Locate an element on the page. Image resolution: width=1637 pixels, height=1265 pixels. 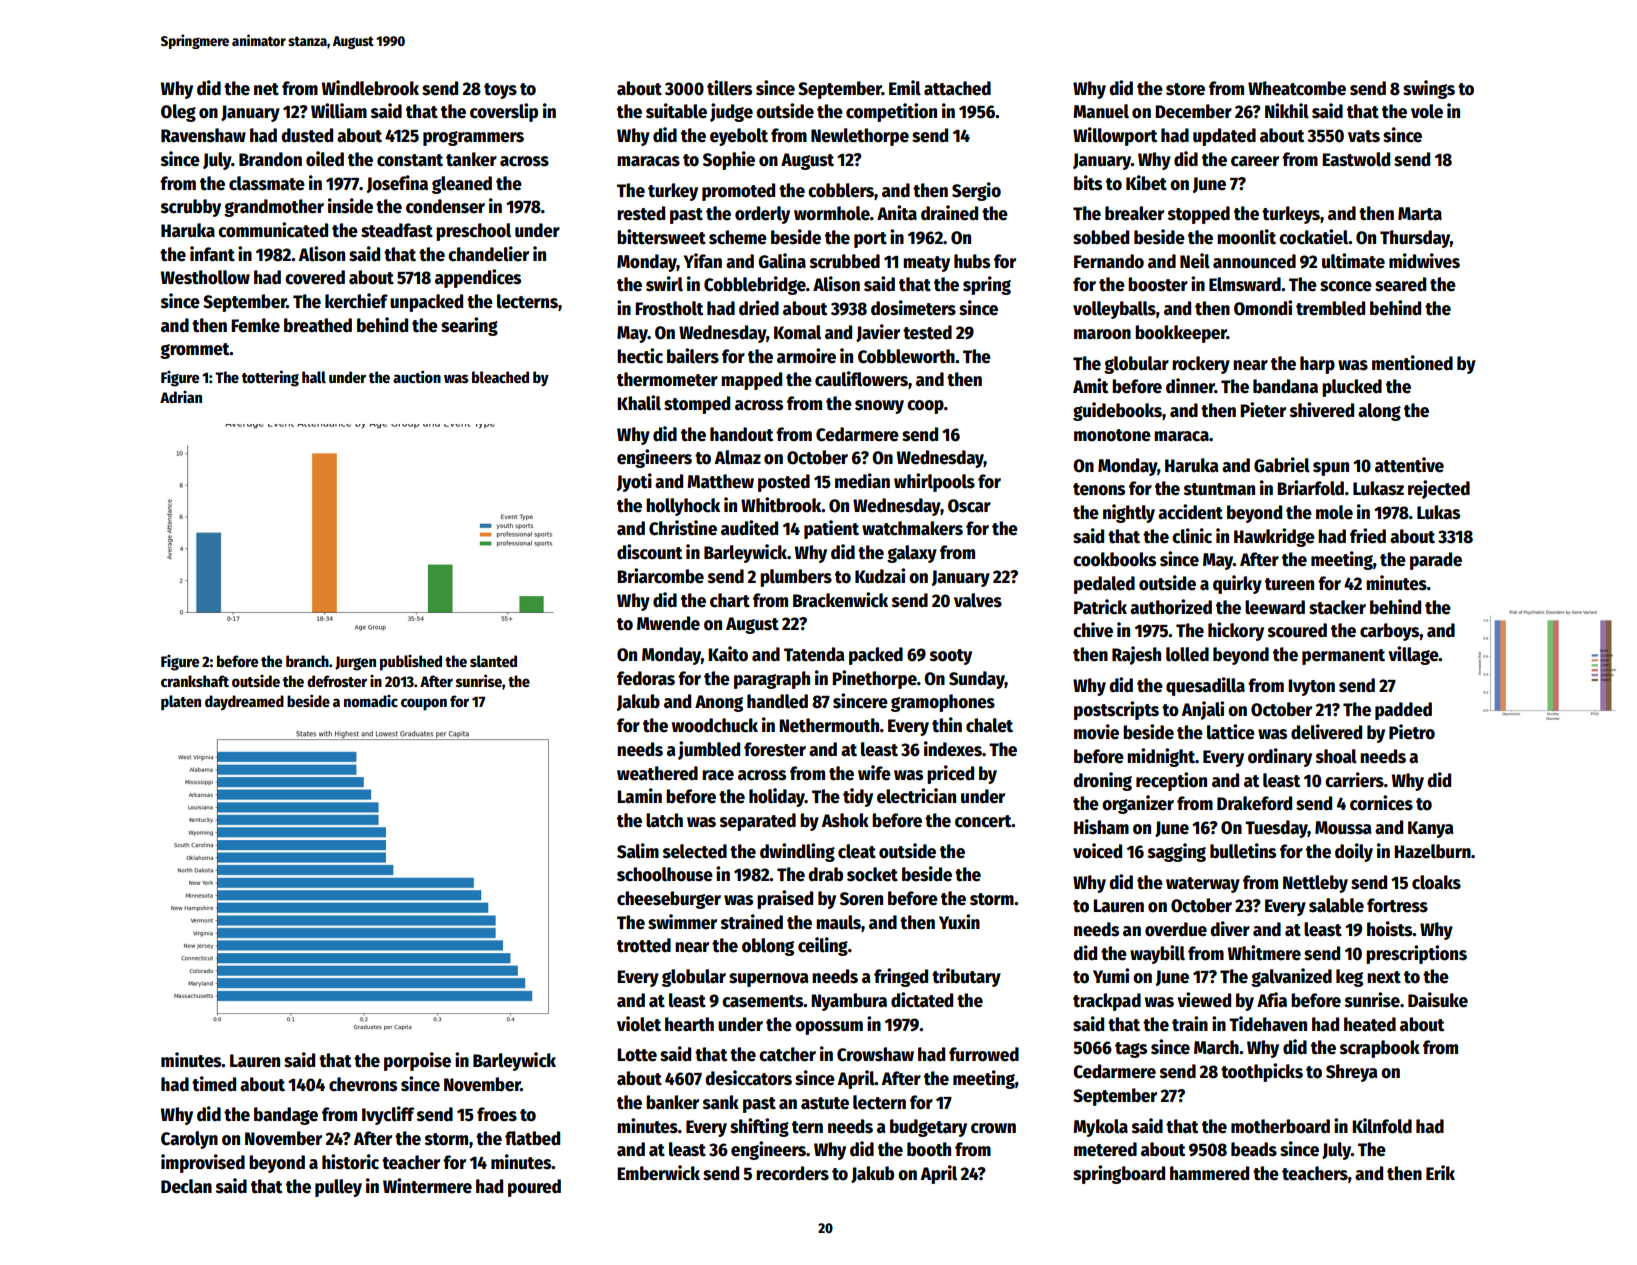
porpoise is located at coordinates (417, 1061).
